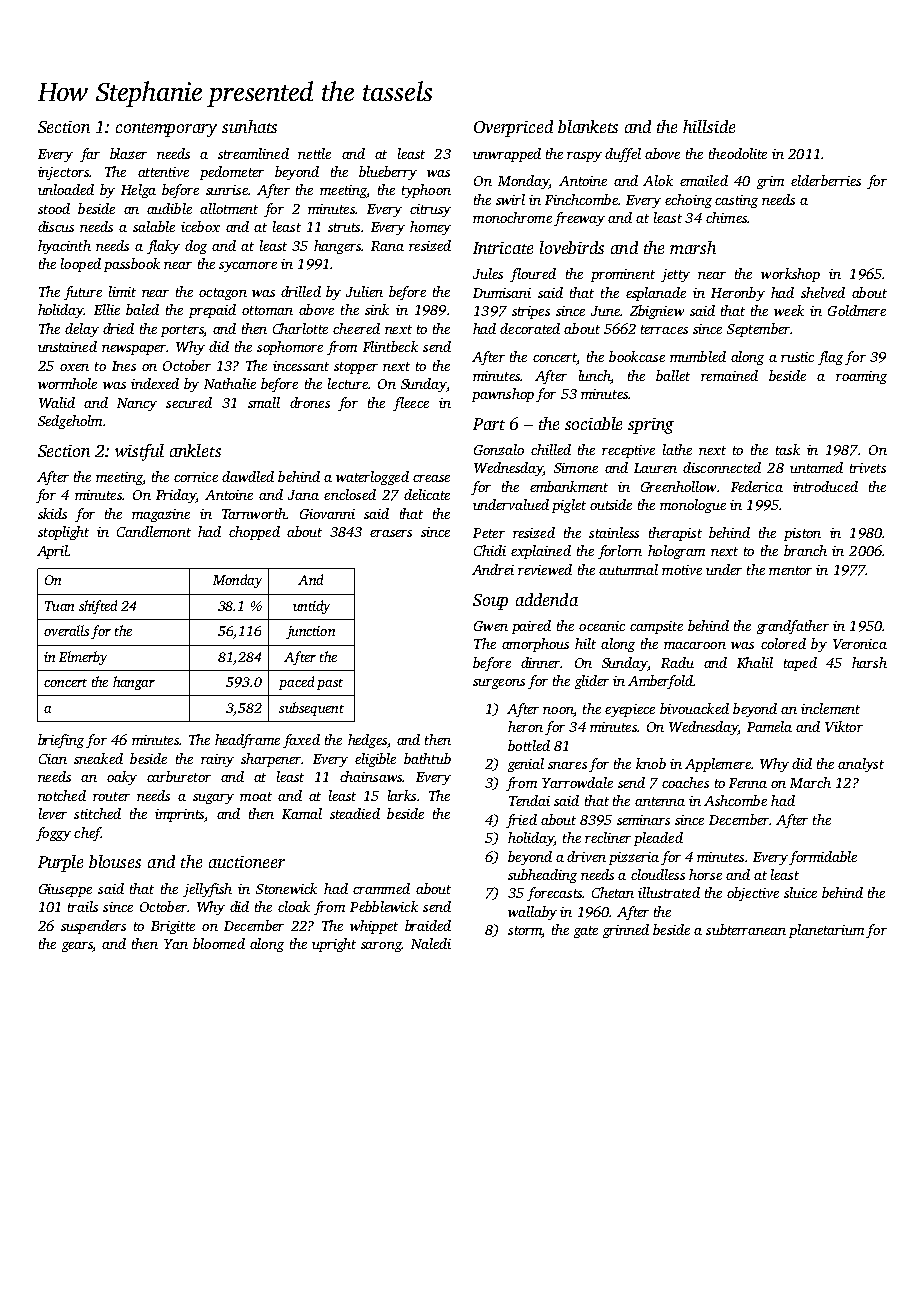 This document has height=1308, width=924. I want to click on wormhole, so click(67, 383).
